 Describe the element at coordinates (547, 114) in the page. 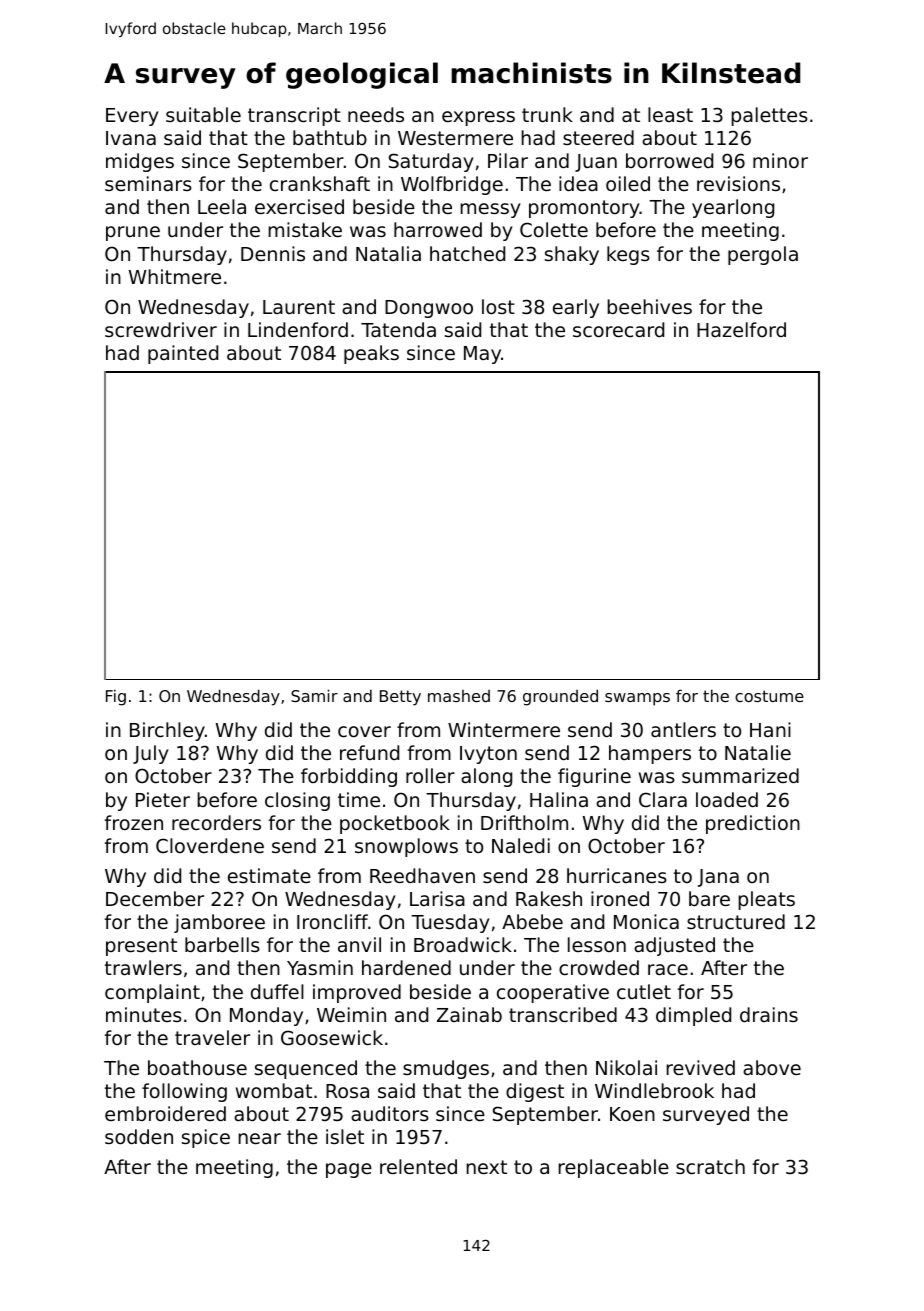

I see `trunk` at that location.
